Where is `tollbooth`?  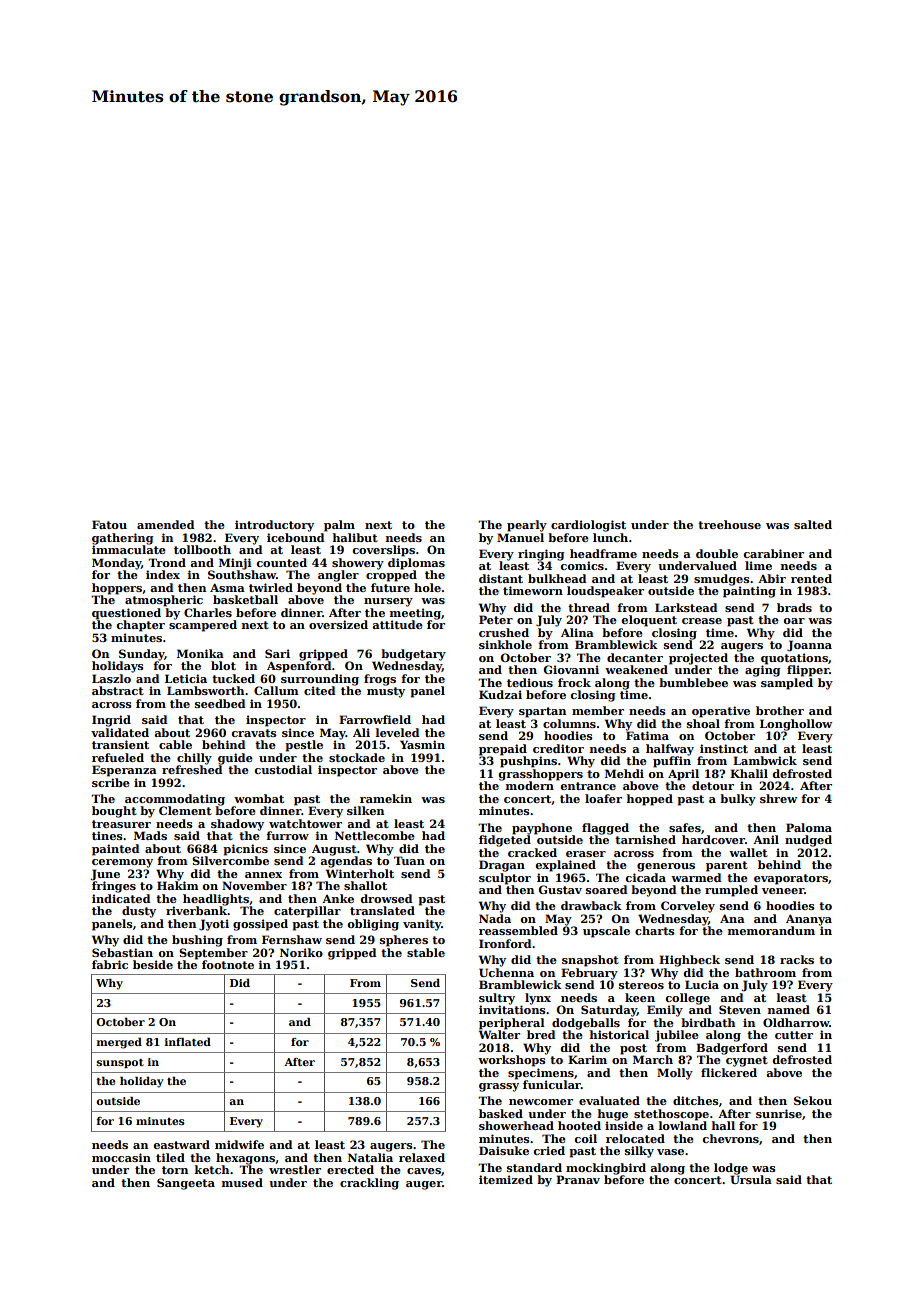
tollbooth is located at coordinates (202, 549).
